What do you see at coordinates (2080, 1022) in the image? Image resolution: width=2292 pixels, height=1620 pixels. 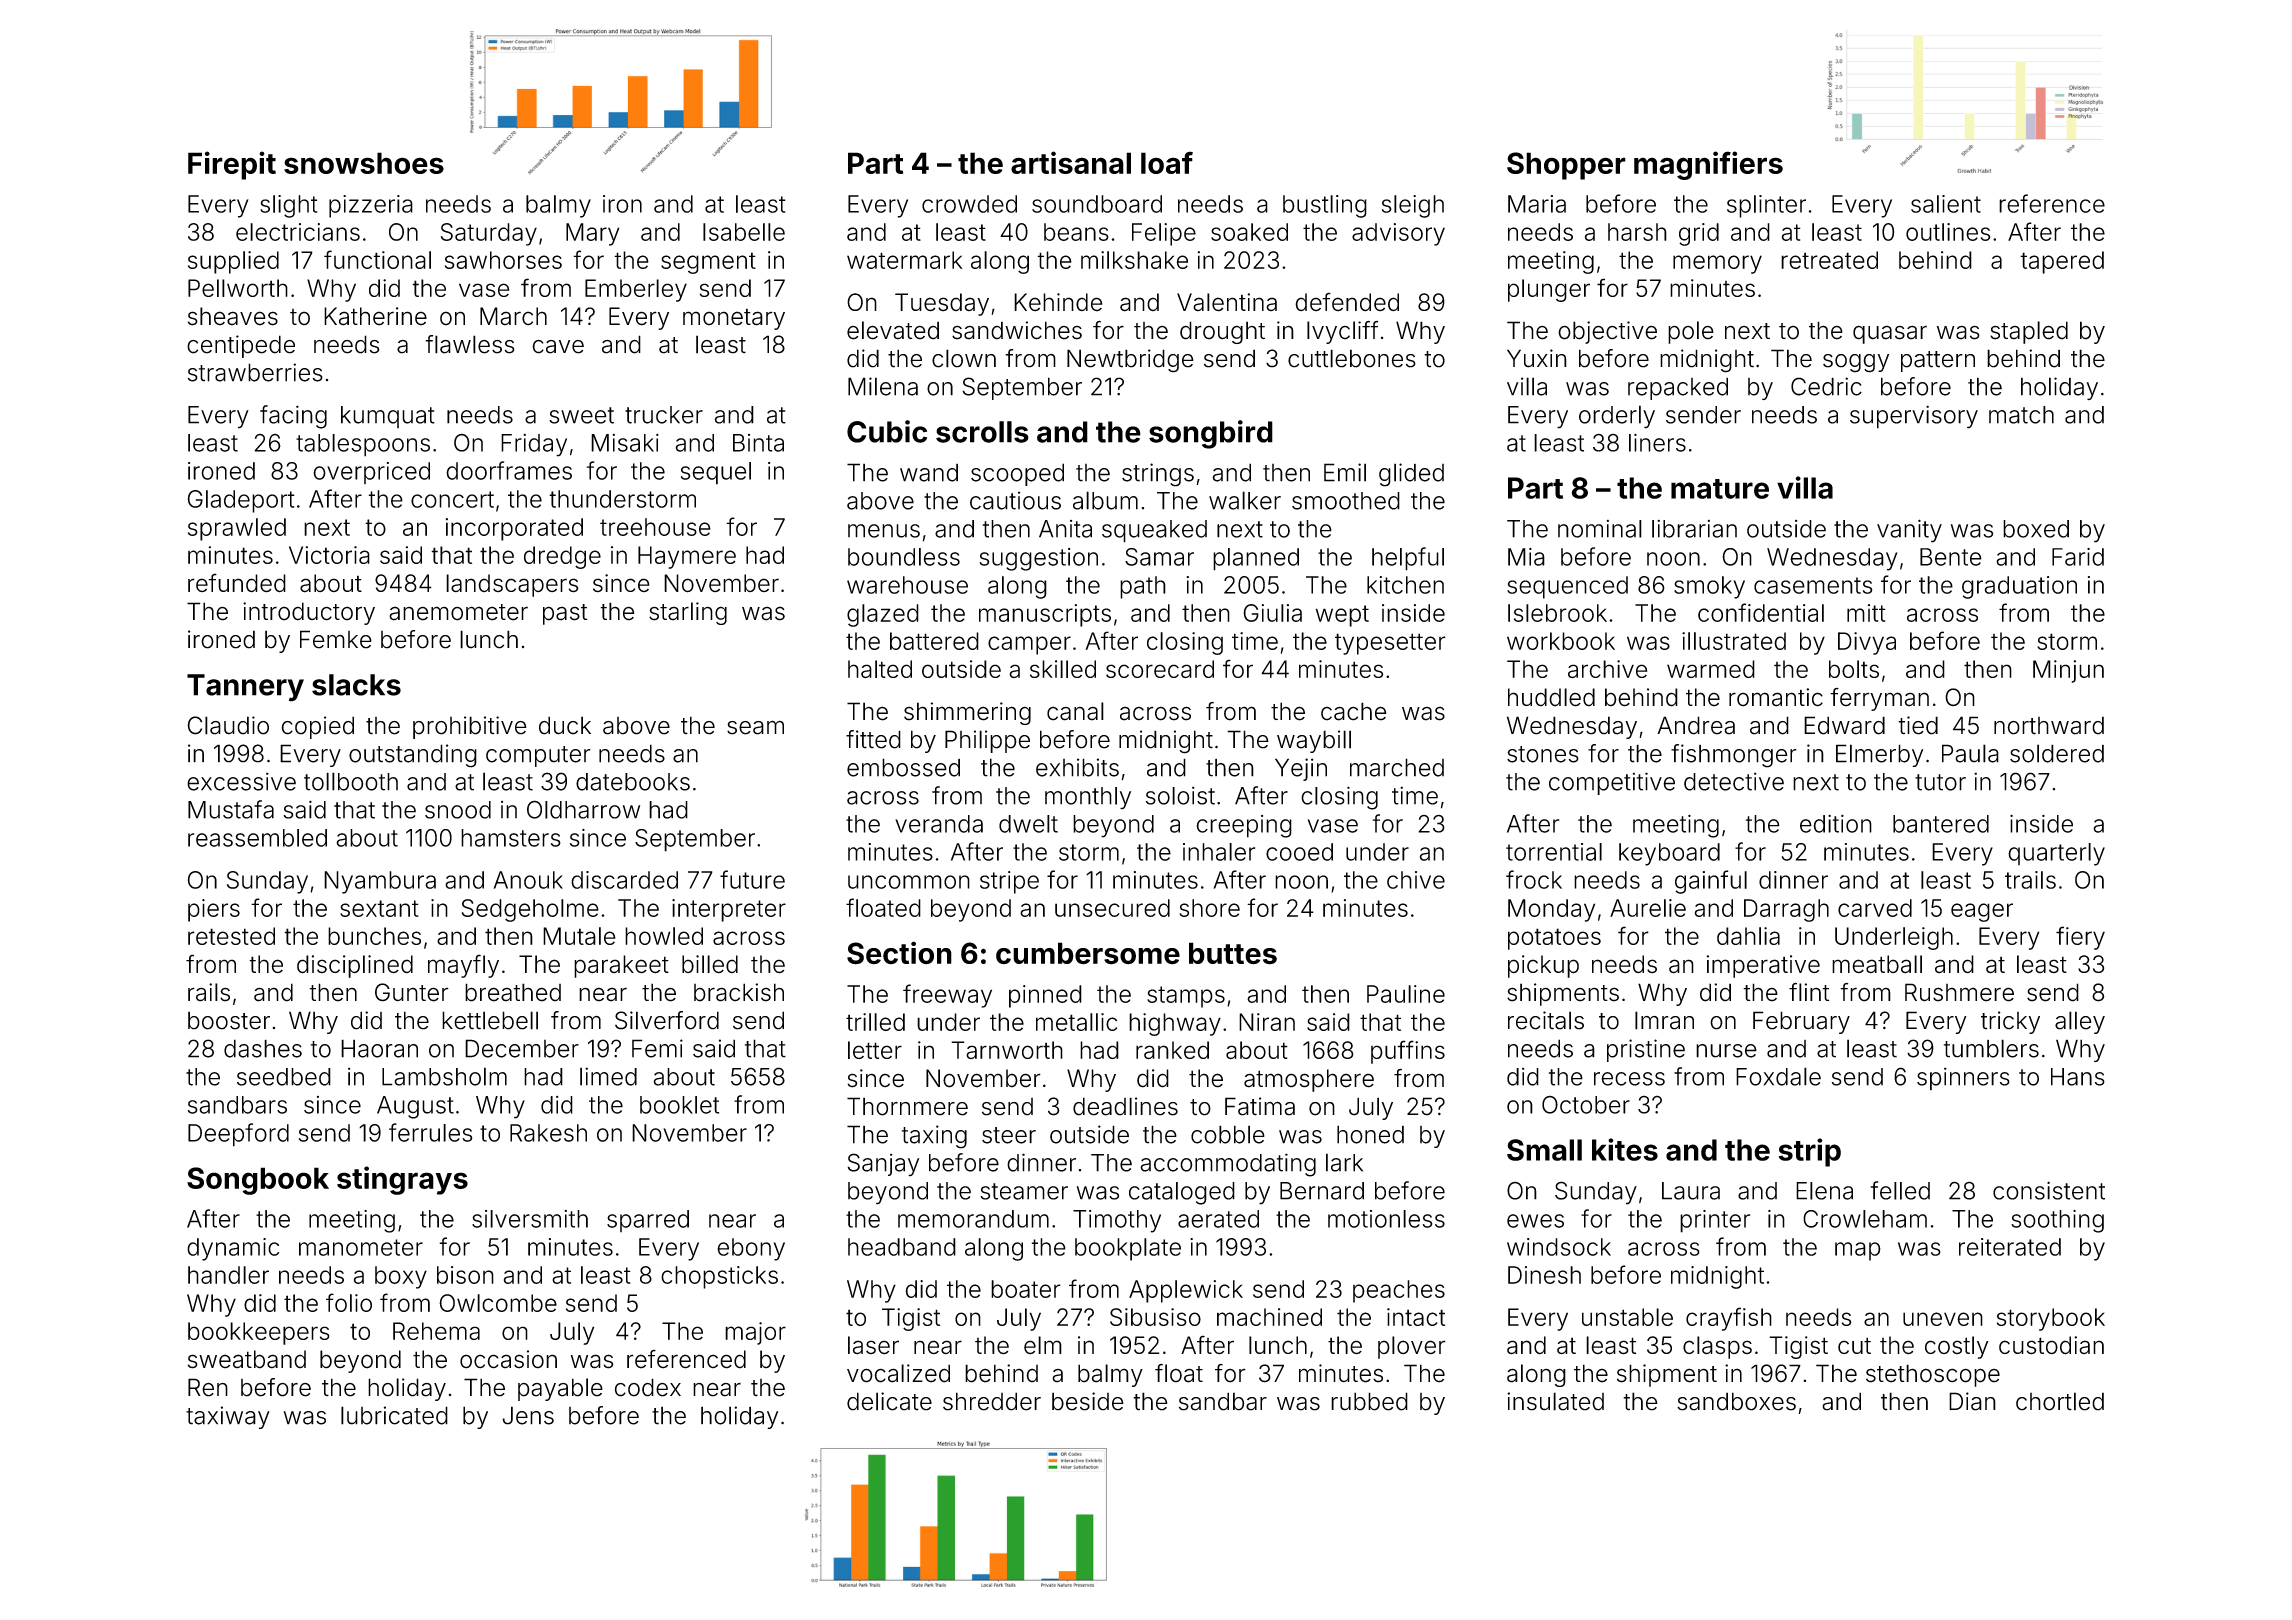 I see `alley` at bounding box center [2080, 1022].
